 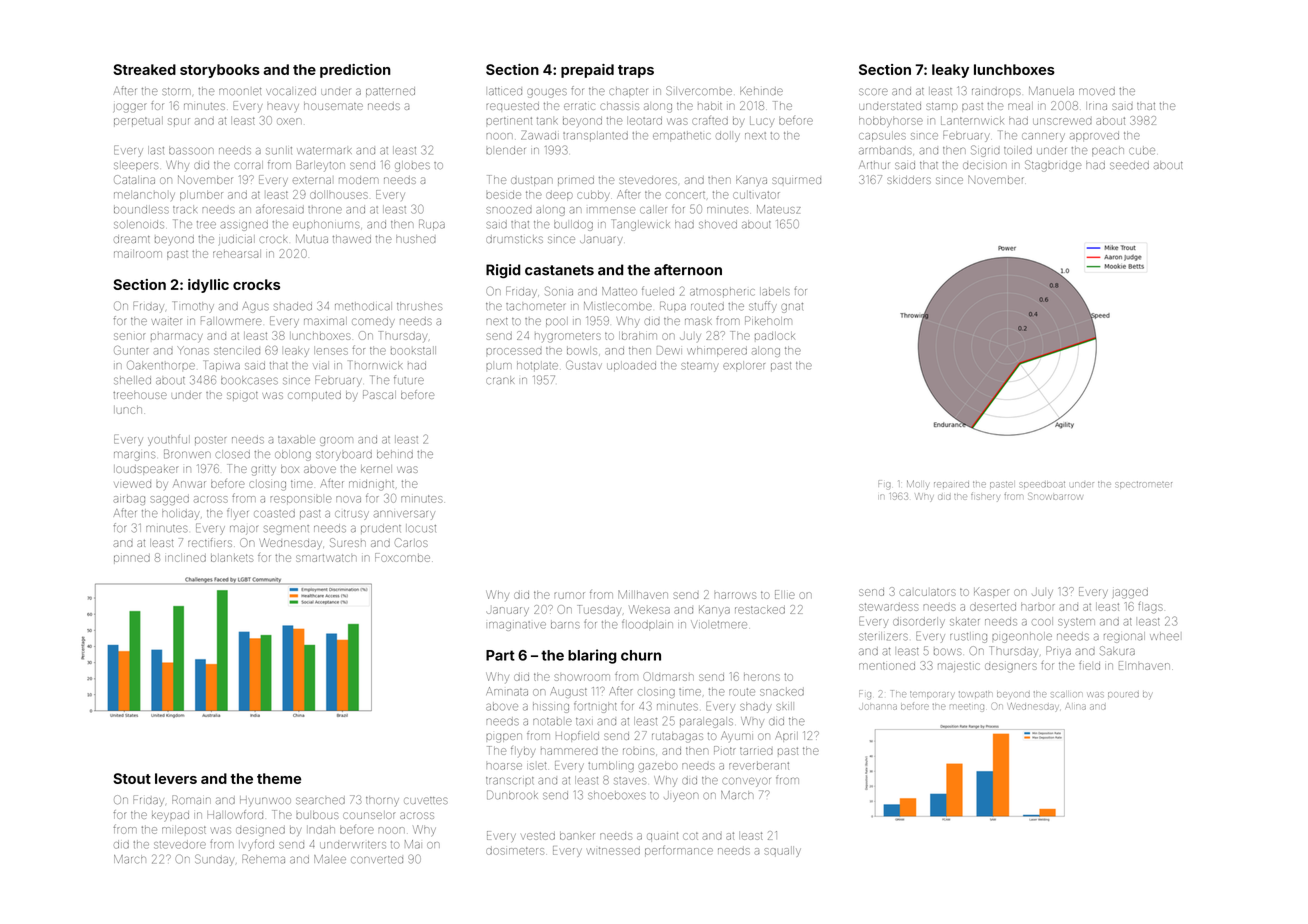 What do you see at coordinates (314, 396) in the document?
I see `computed` at bounding box center [314, 396].
